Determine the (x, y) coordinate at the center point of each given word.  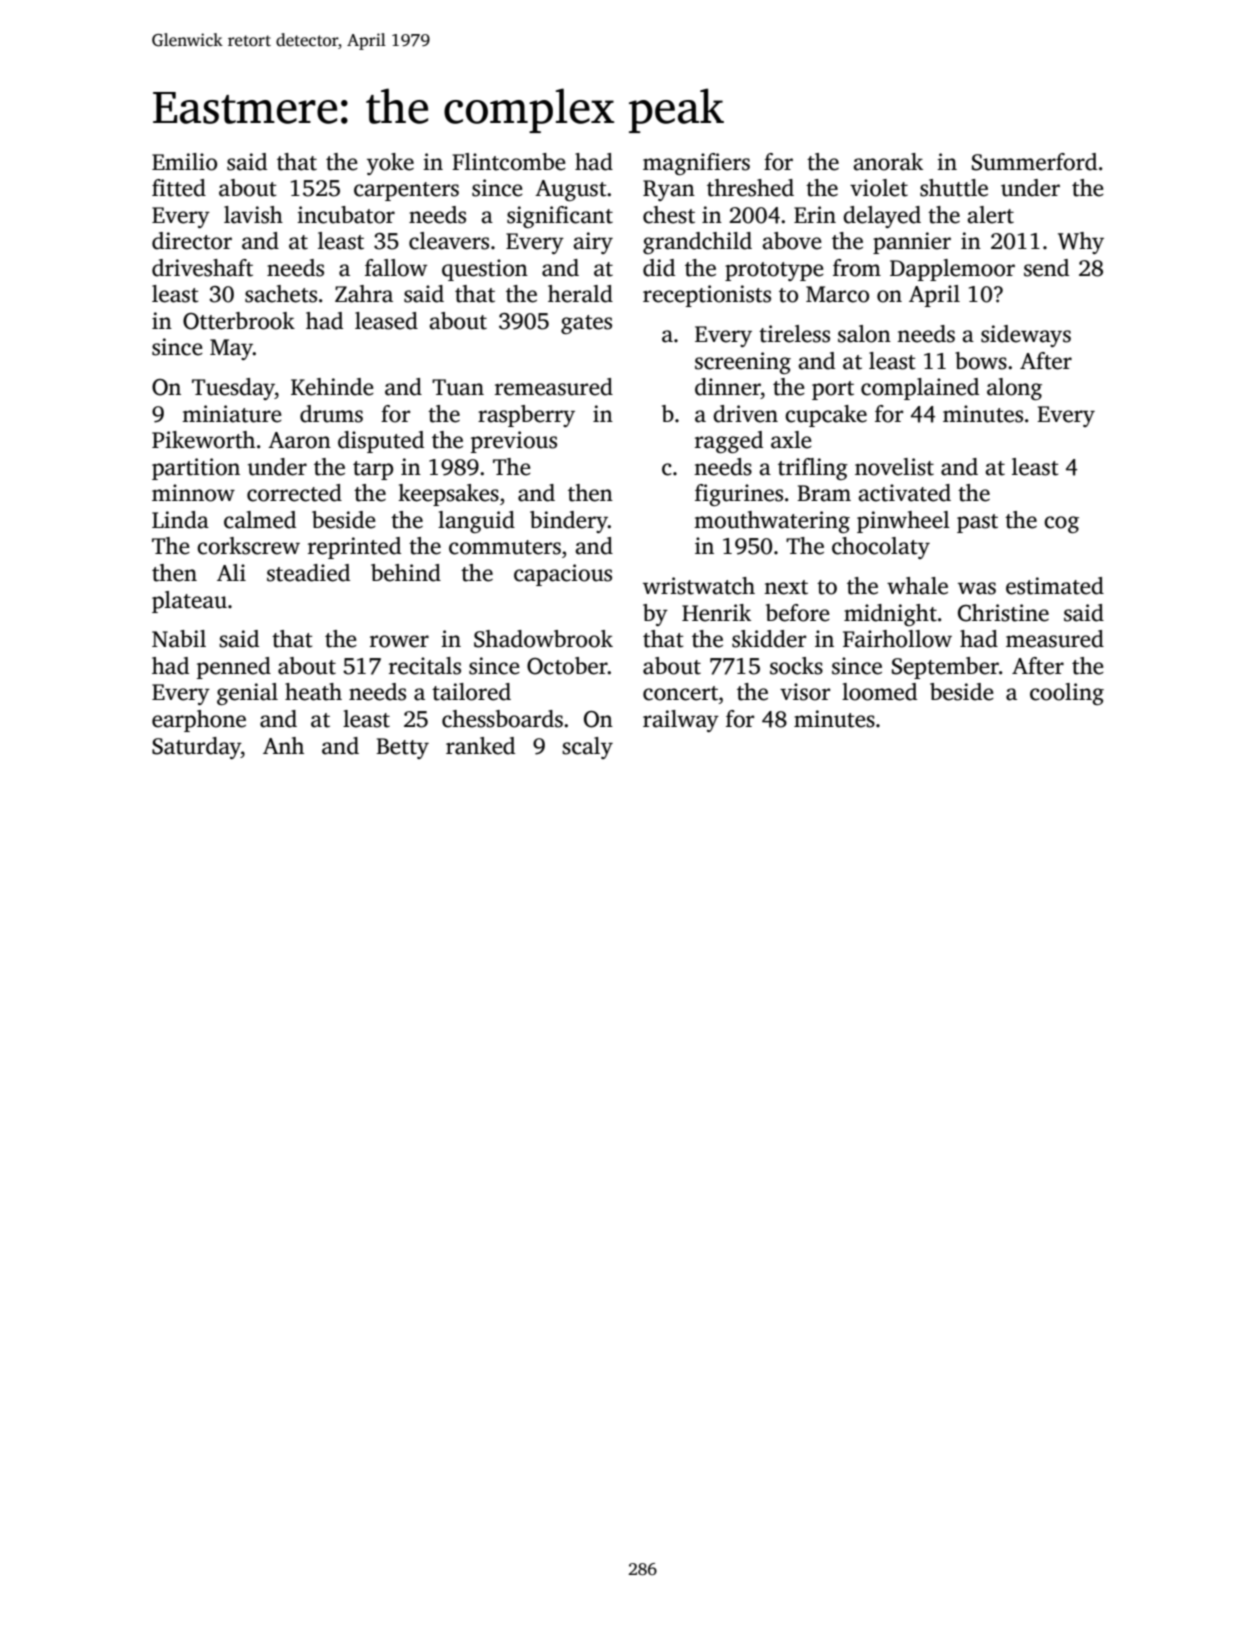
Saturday (196, 748)
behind (406, 573)
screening (743, 363)
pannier (912, 243)
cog (1061, 524)
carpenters (406, 191)
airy (593, 243)
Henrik (716, 613)
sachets (281, 294)
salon (864, 334)
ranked (480, 746)
